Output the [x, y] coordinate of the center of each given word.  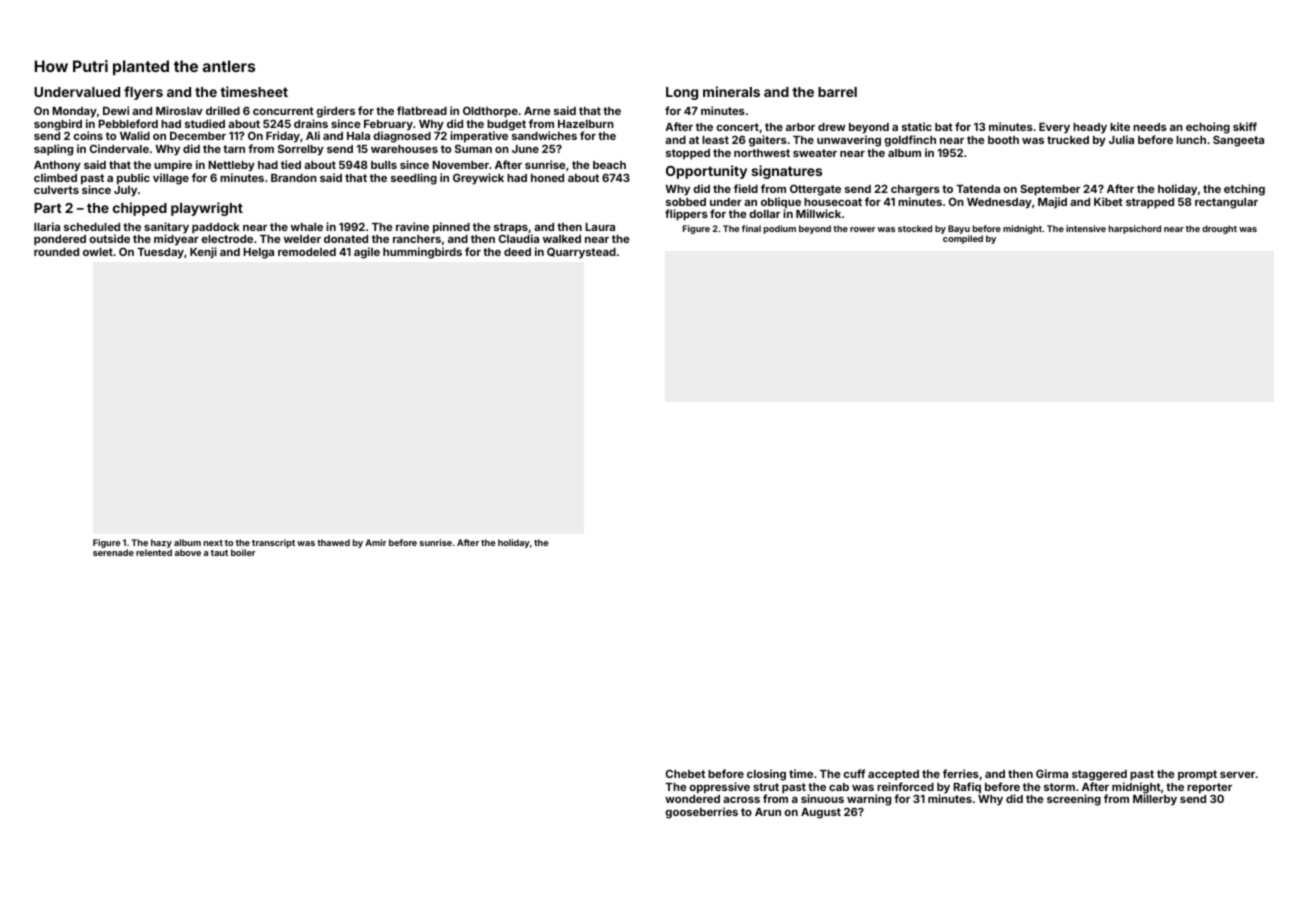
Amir [375, 542]
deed [517, 252]
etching [1244, 190]
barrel [837, 92]
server [1237, 775]
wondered [692, 799]
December [198, 136]
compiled [963, 239]
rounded [56, 252]
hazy [161, 543]
